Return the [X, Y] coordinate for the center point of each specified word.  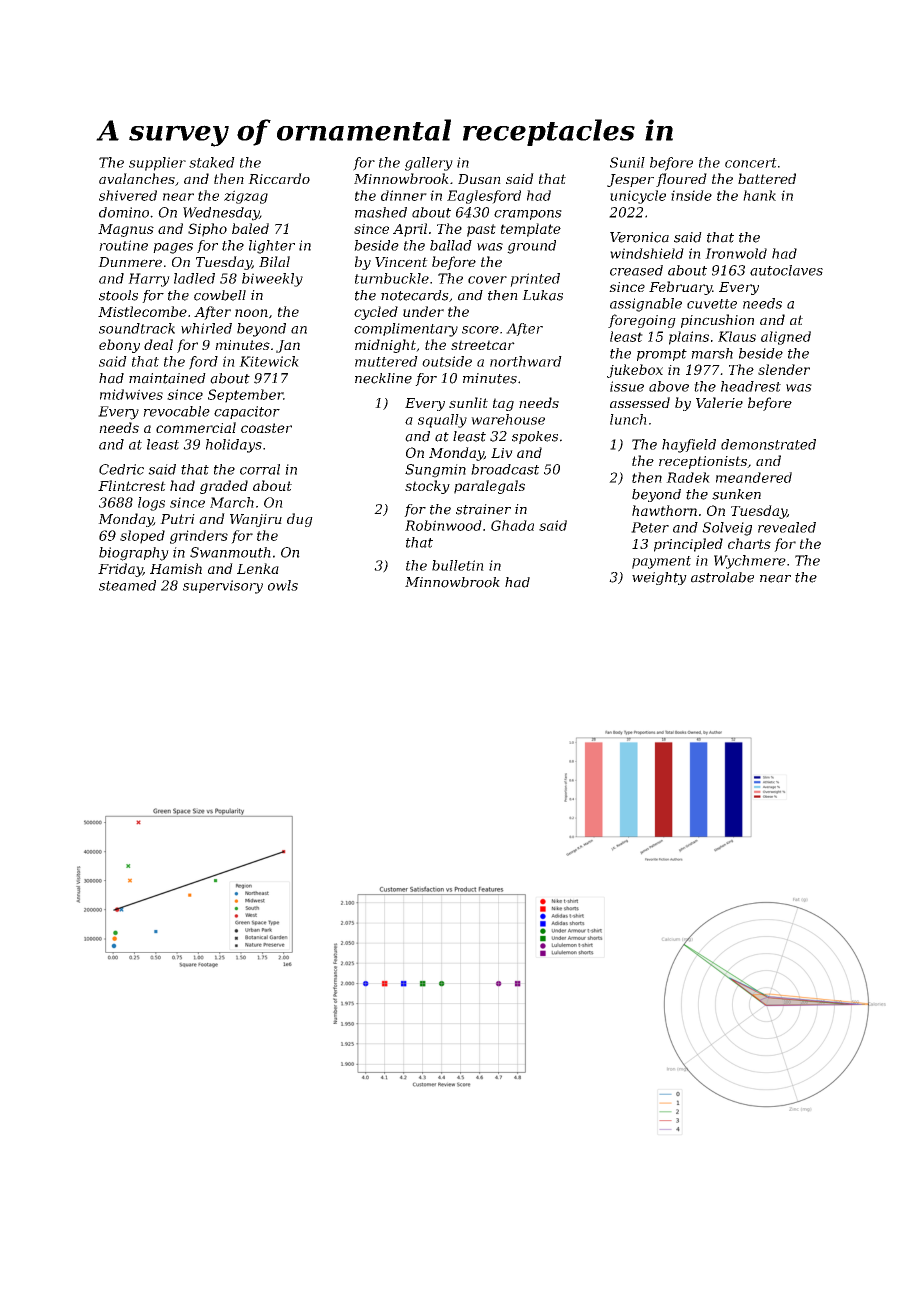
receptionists [703, 462]
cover [487, 280]
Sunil [627, 162]
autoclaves [786, 270]
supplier [157, 164]
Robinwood [443, 525]
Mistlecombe [142, 311]
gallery [429, 164]
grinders [199, 537]
